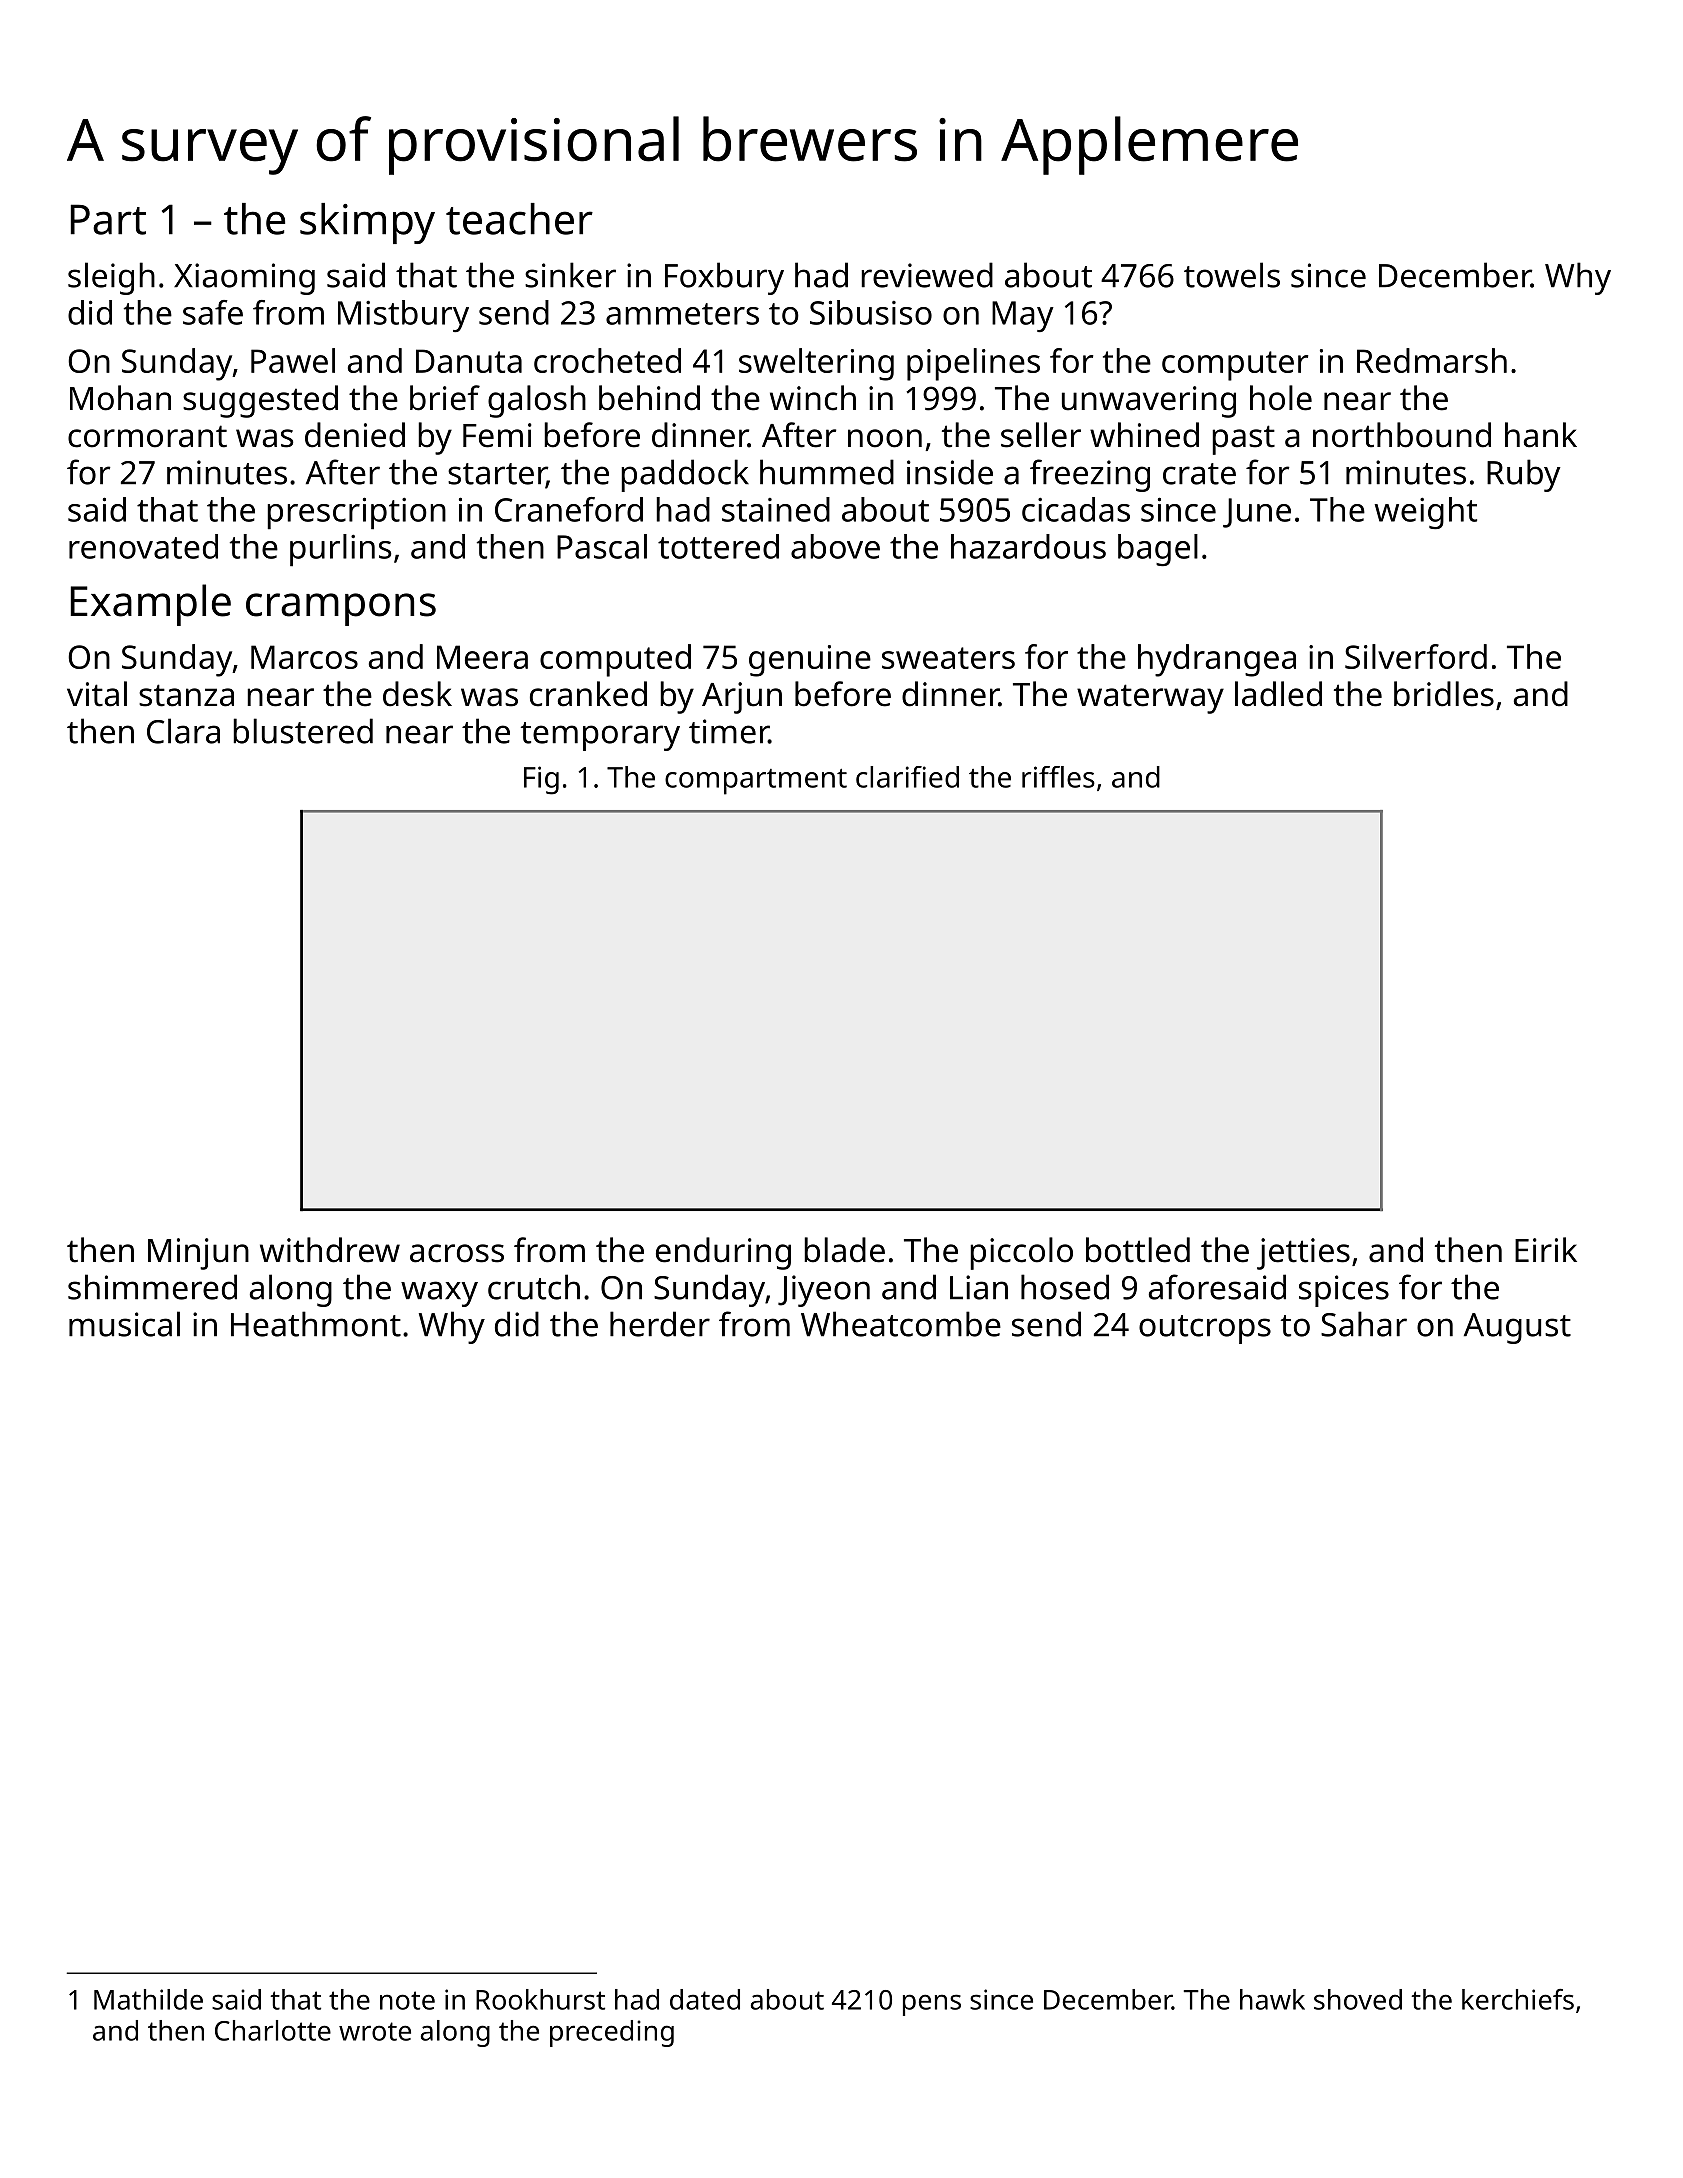 This screenshot has width=1683, height=2178. I want to click on Minjun, so click(198, 1254).
